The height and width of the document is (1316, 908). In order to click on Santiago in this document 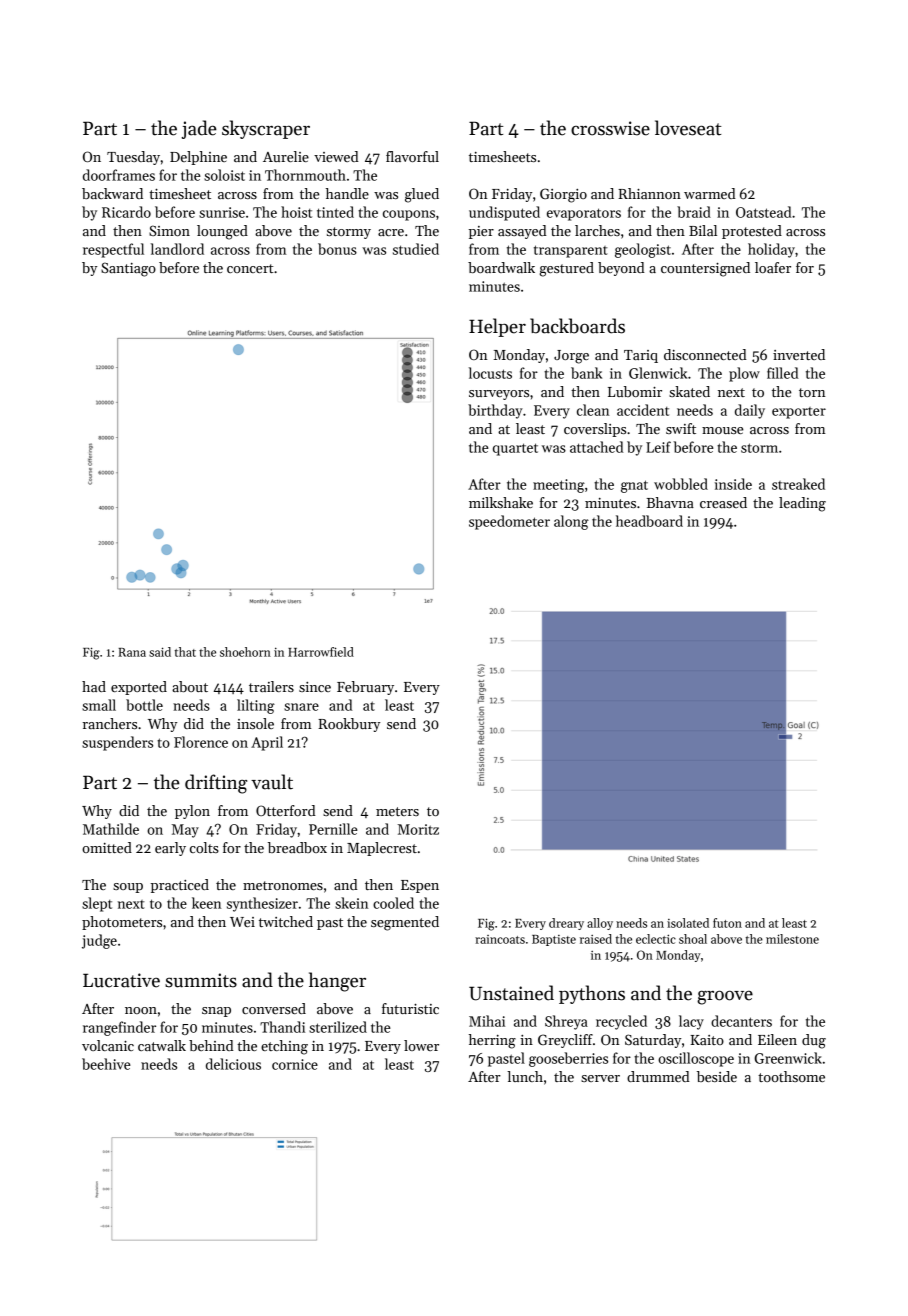, I will do `click(128, 269)`.
